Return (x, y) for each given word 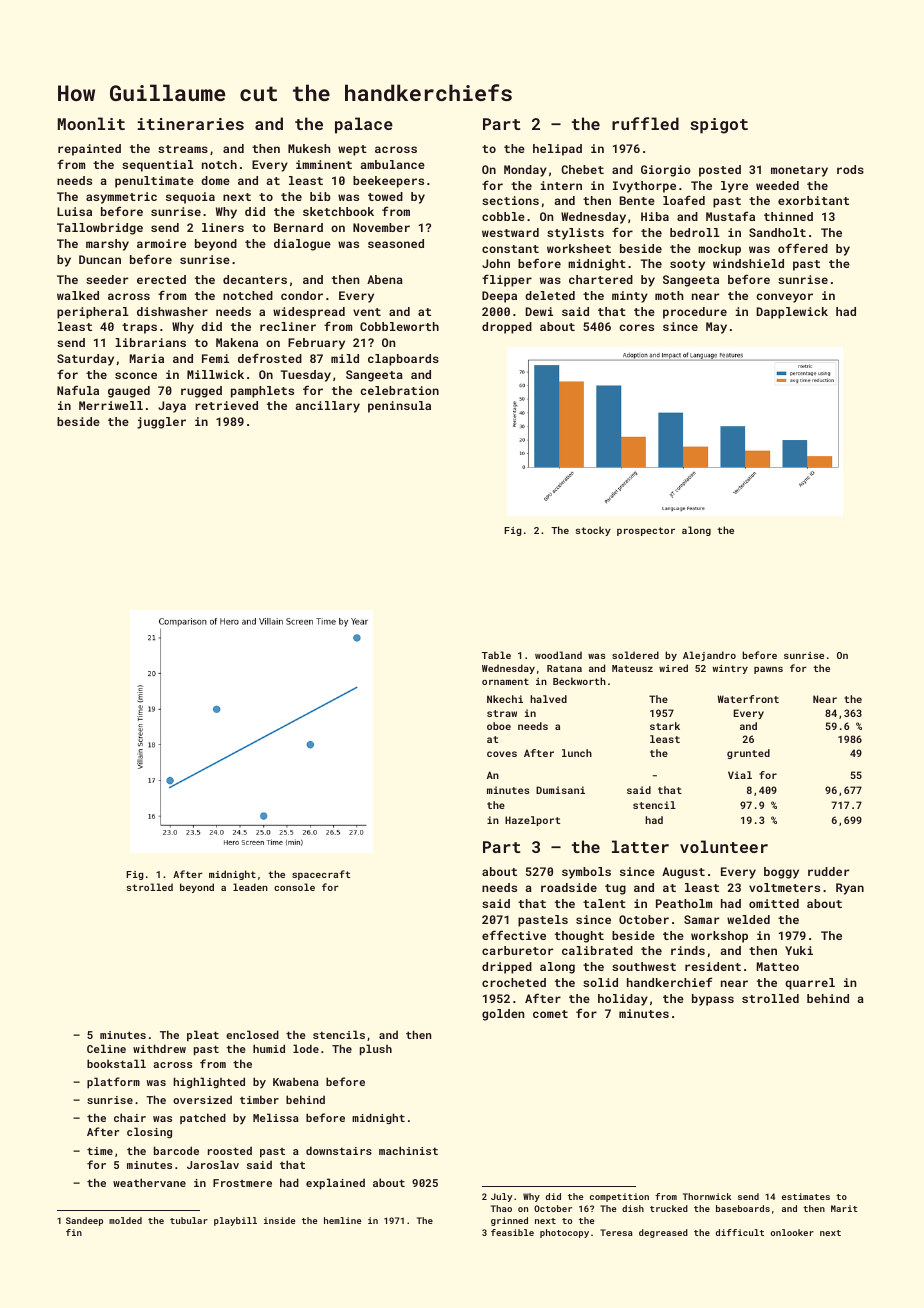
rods (850, 169)
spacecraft (321, 875)
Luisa (74, 211)
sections (510, 200)
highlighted (209, 1083)
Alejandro (709, 656)
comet (550, 1014)
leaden (250, 887)
